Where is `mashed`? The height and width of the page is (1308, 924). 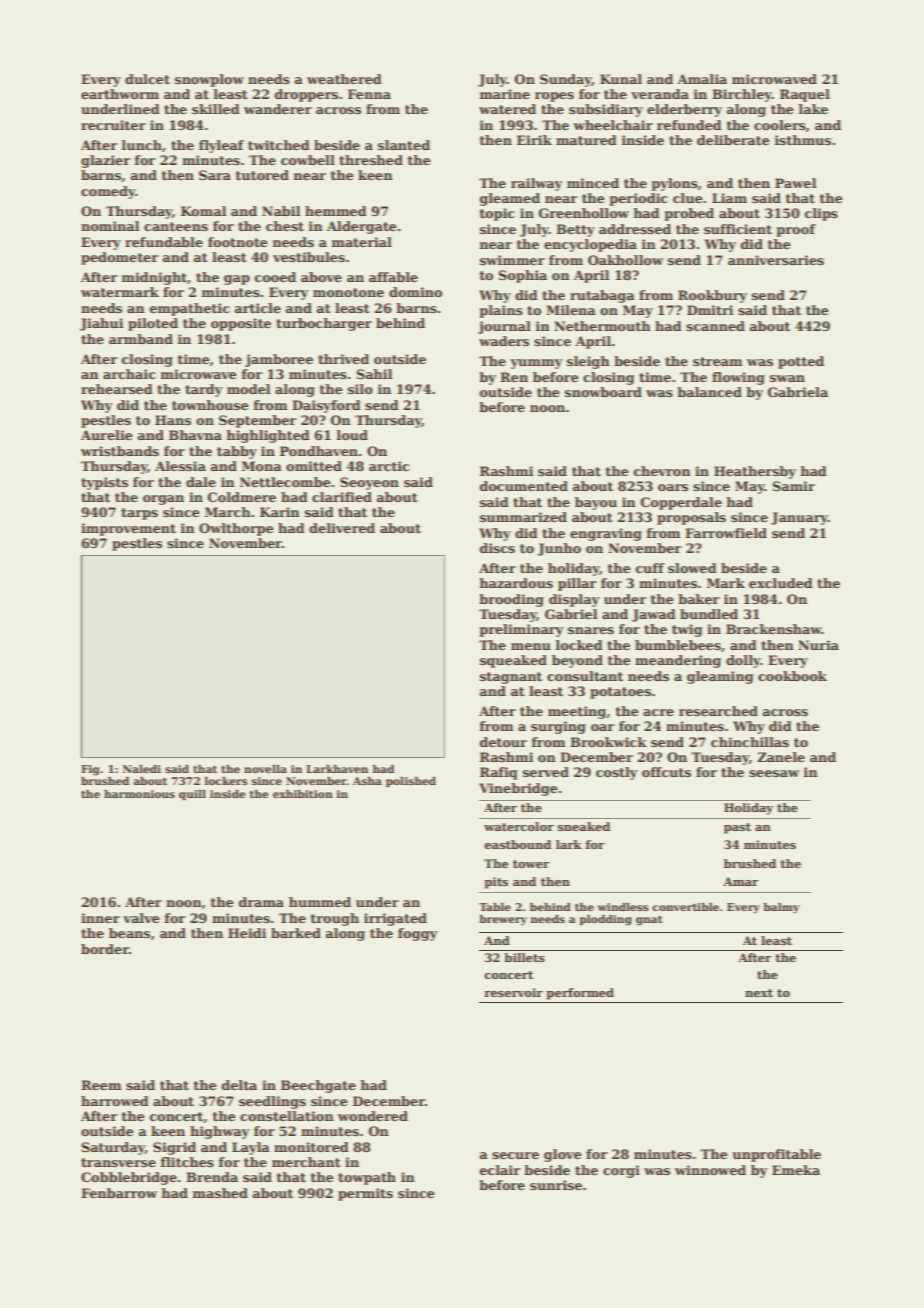
mashed is located at coordinates (220, 1193).
